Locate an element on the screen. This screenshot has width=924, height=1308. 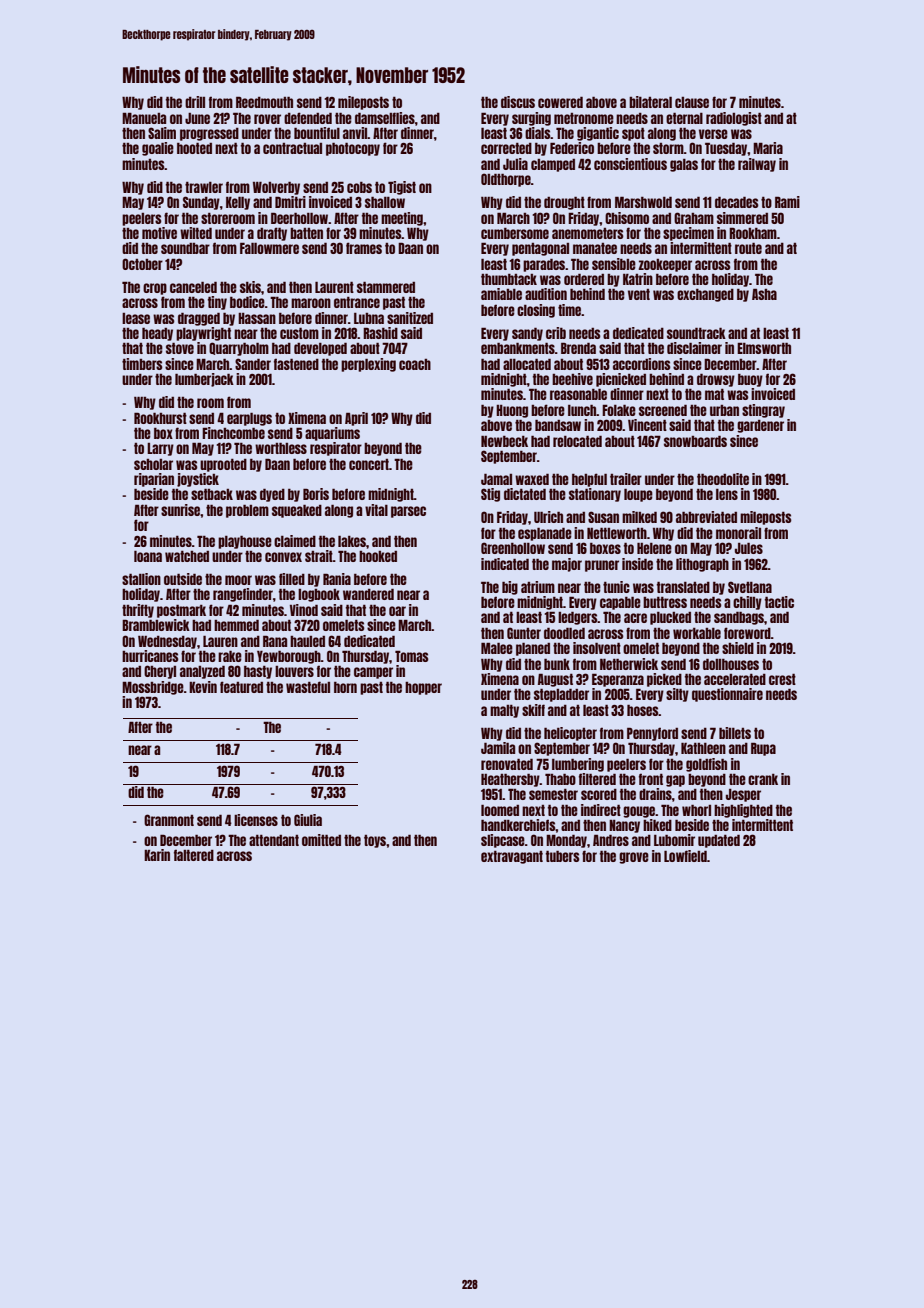
custom is located at coordinates (299, 333).
